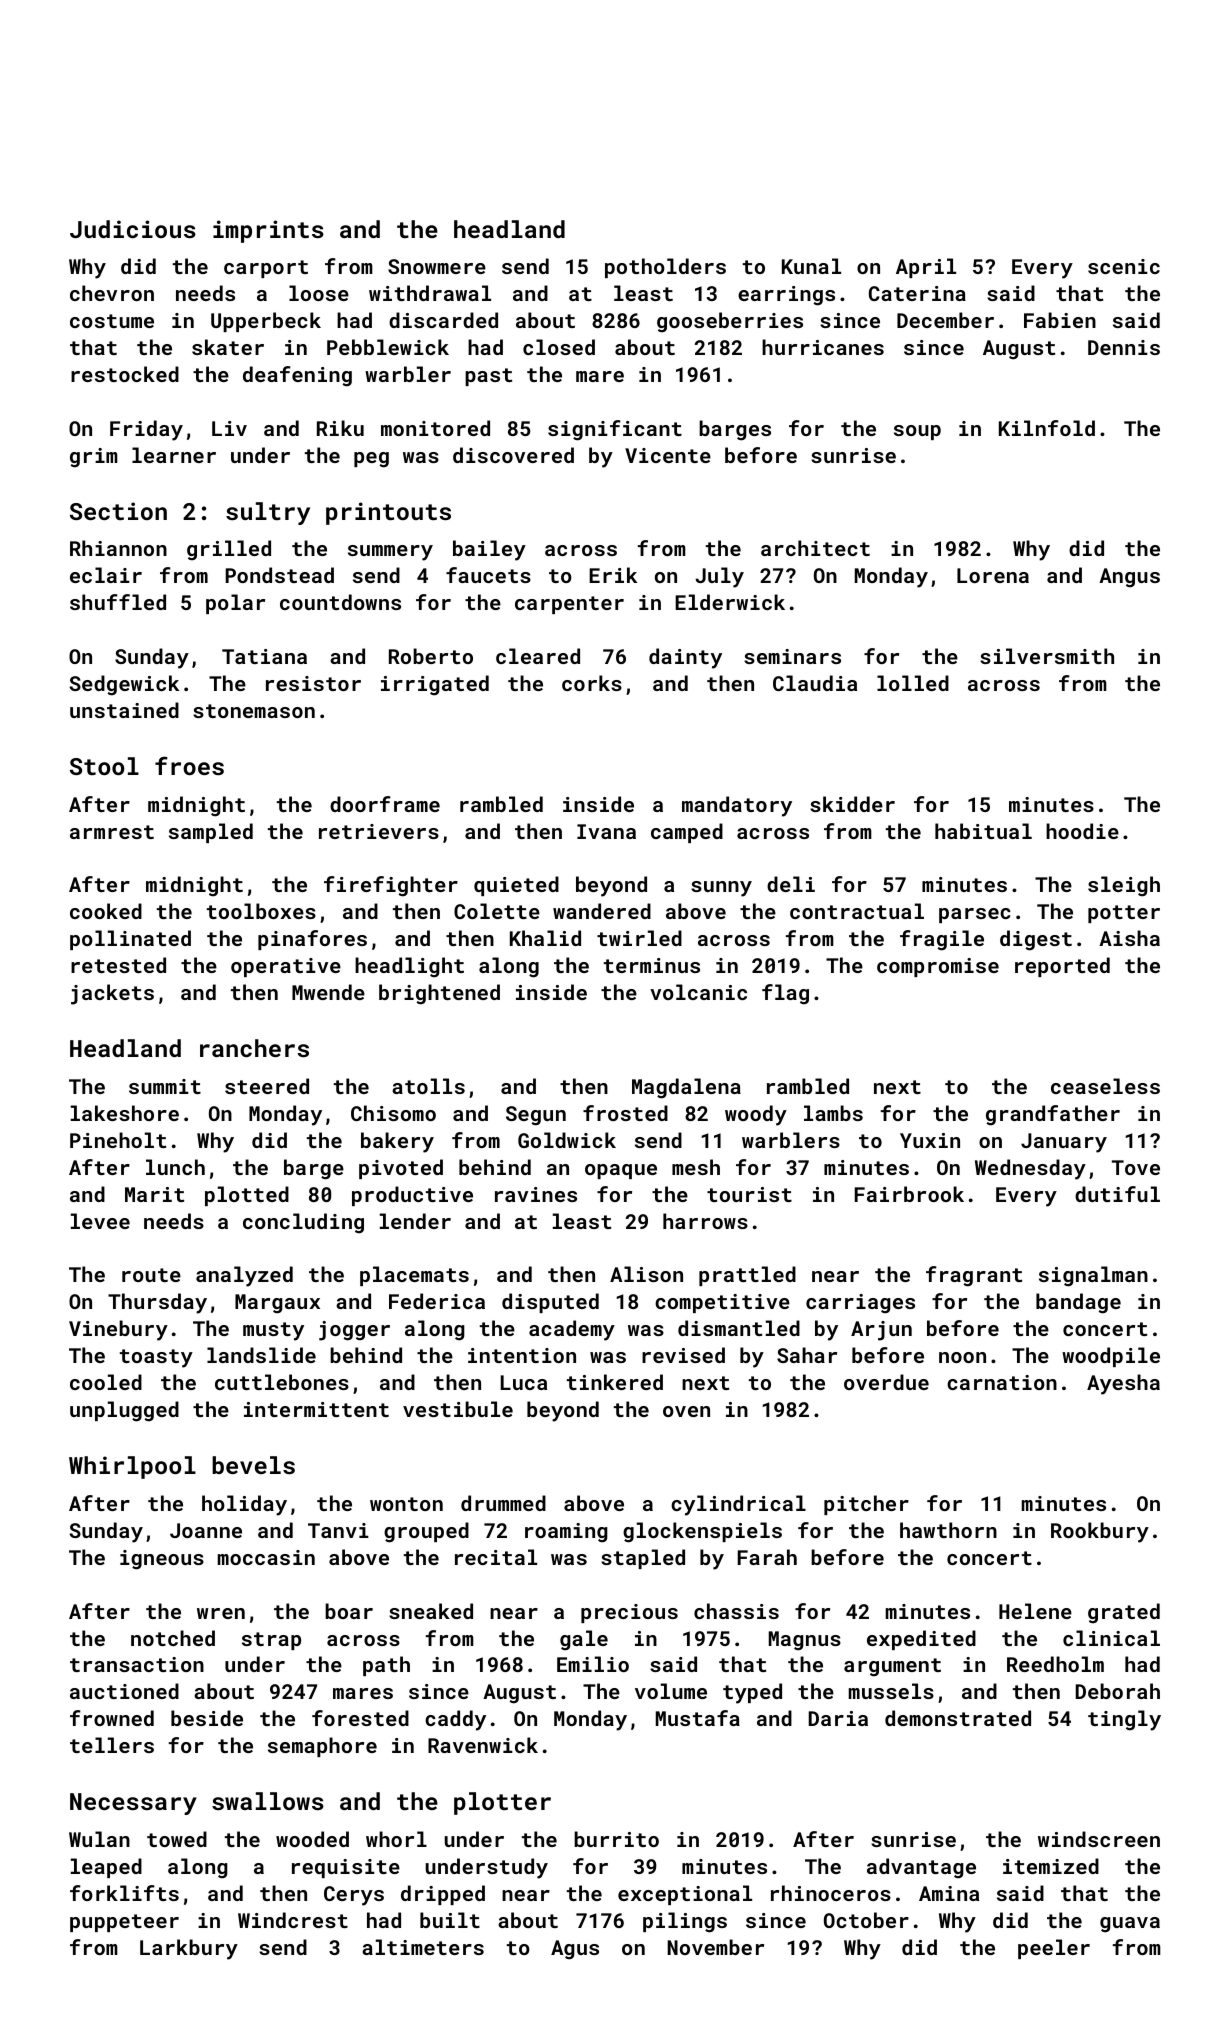 Image resolution: width=1230 pixels, height=2025 pixels. Describe the element at coordinates (945, 320) in the screenshot. I see `December` at that location.
